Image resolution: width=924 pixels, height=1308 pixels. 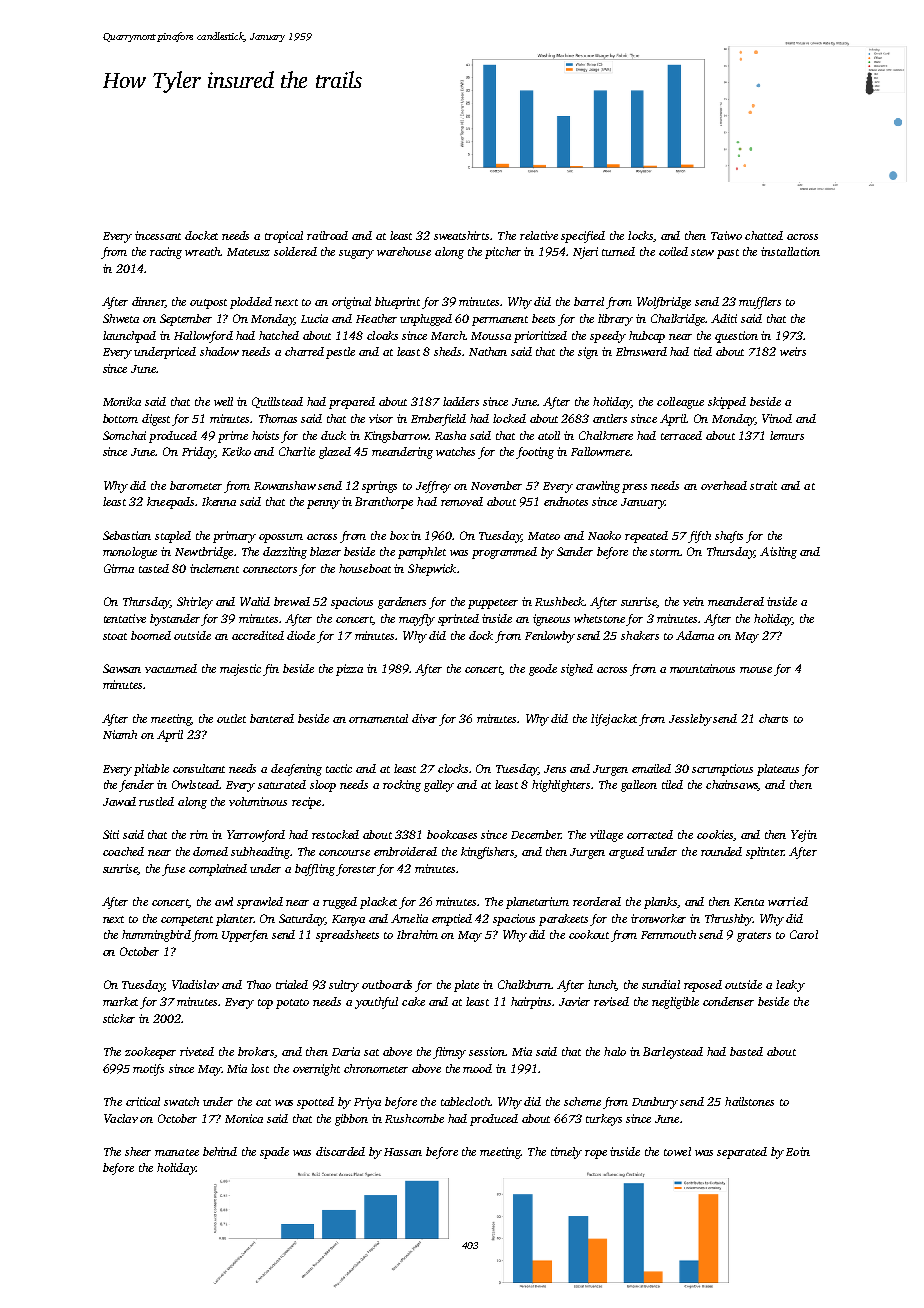 What do you see at coordinates (158, 235) in the document?
I see `incessant` at bounding box center [158, 235].
